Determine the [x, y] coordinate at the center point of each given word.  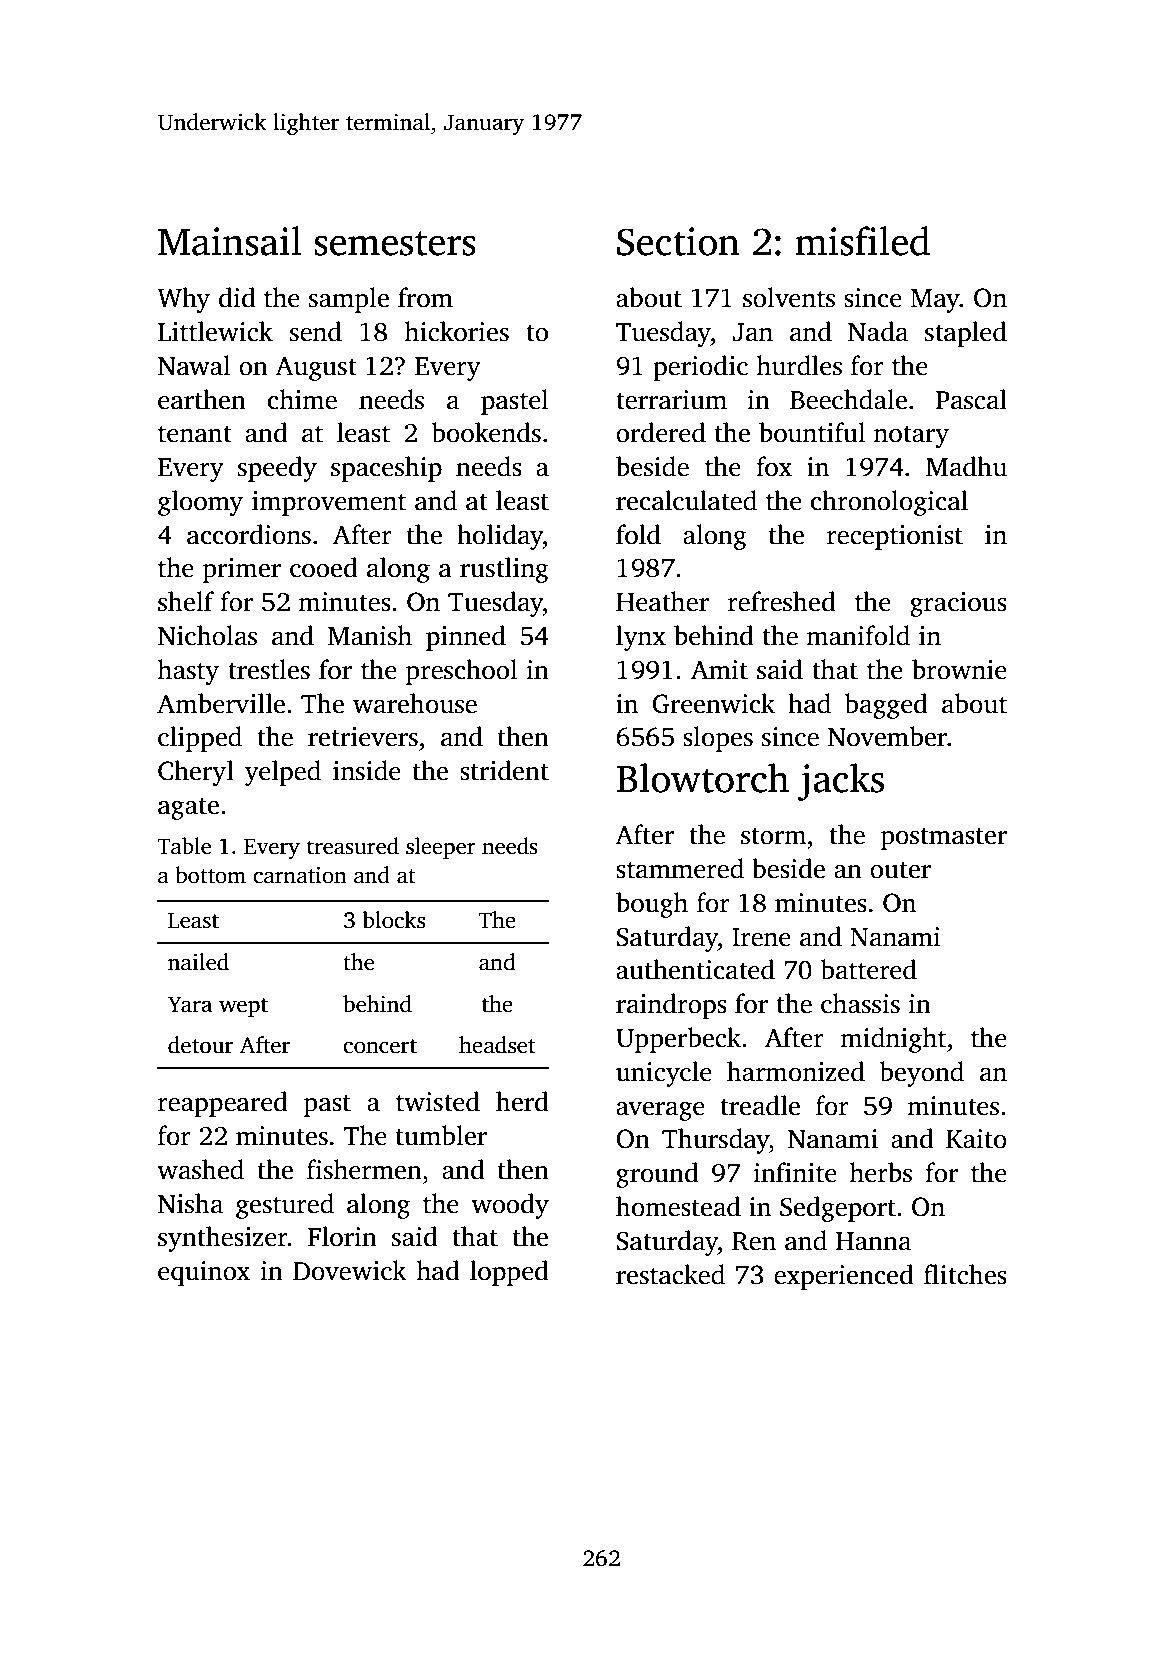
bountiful [812, 432]
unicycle [664, 1074]
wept [243, 1007]
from [425, 297]
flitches [965, 1274]
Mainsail [229, 241]
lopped [509, 1273]
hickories [457, 331]
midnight [893, 1040]
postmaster [944, 839]
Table [184, 846]
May [935, 301]
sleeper [441, 848]
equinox [204, 1273]
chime [302, 399]
